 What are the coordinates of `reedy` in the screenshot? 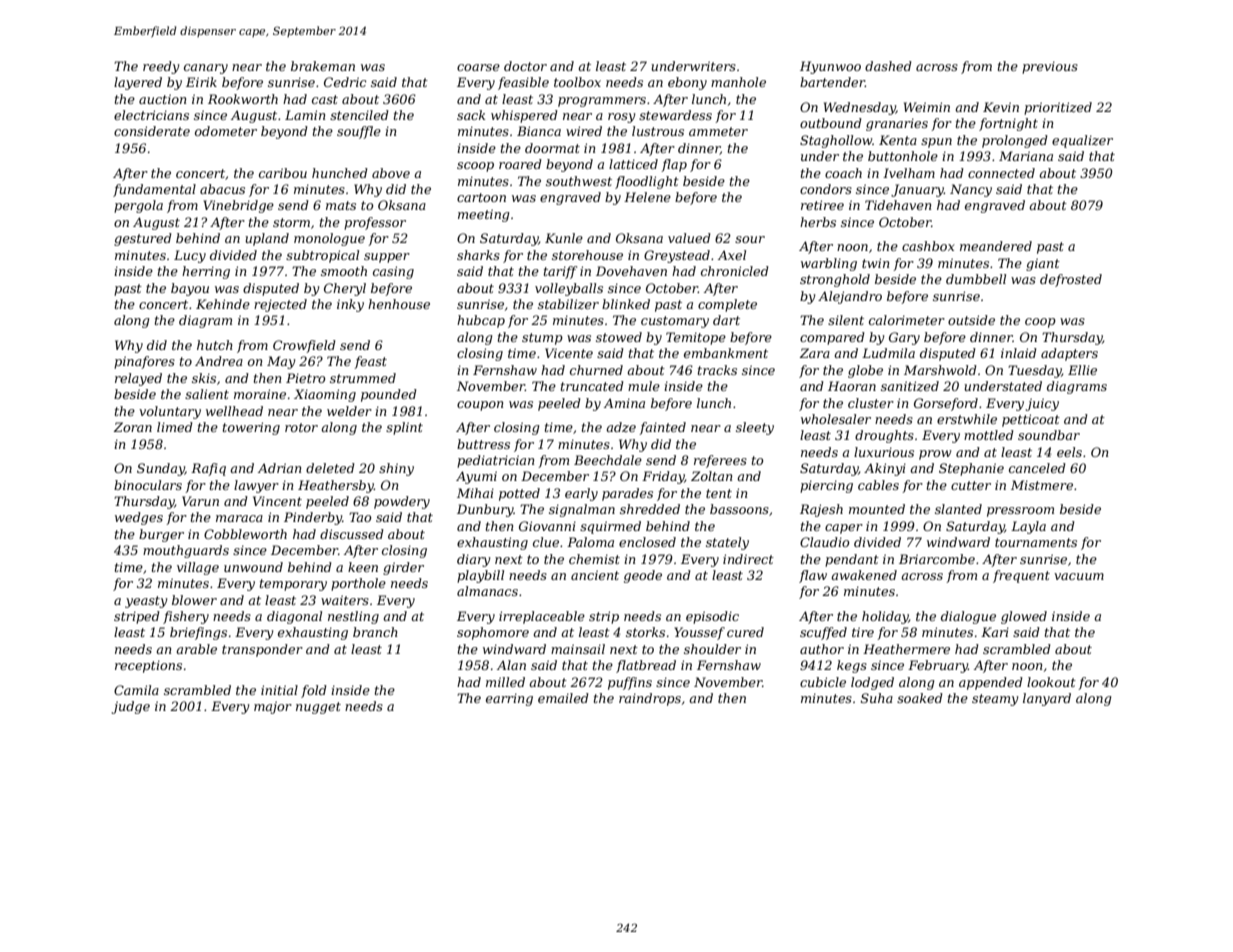 It's located at (161, 67).
